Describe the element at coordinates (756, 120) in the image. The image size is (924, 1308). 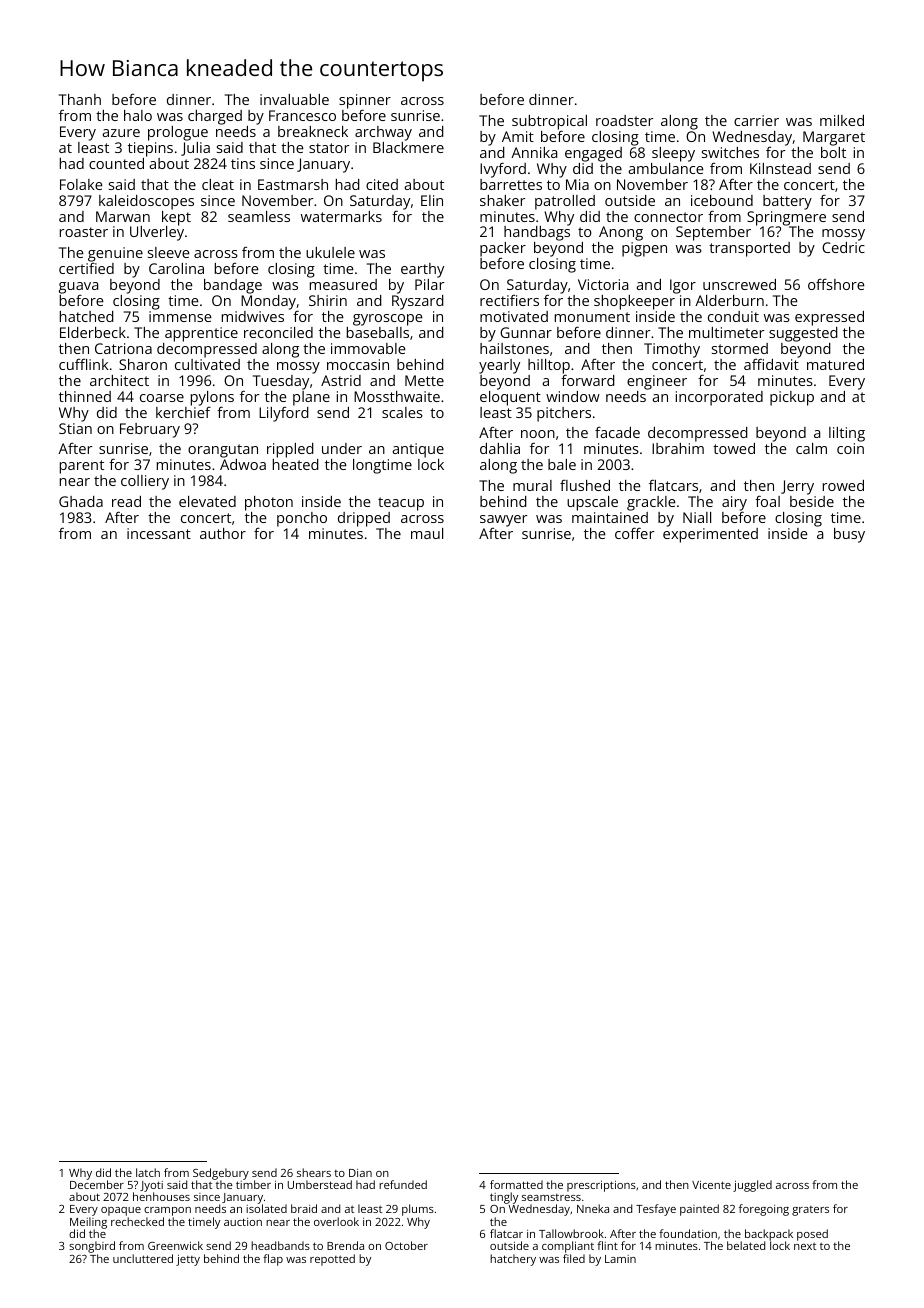
I see `carrier` at that location.
